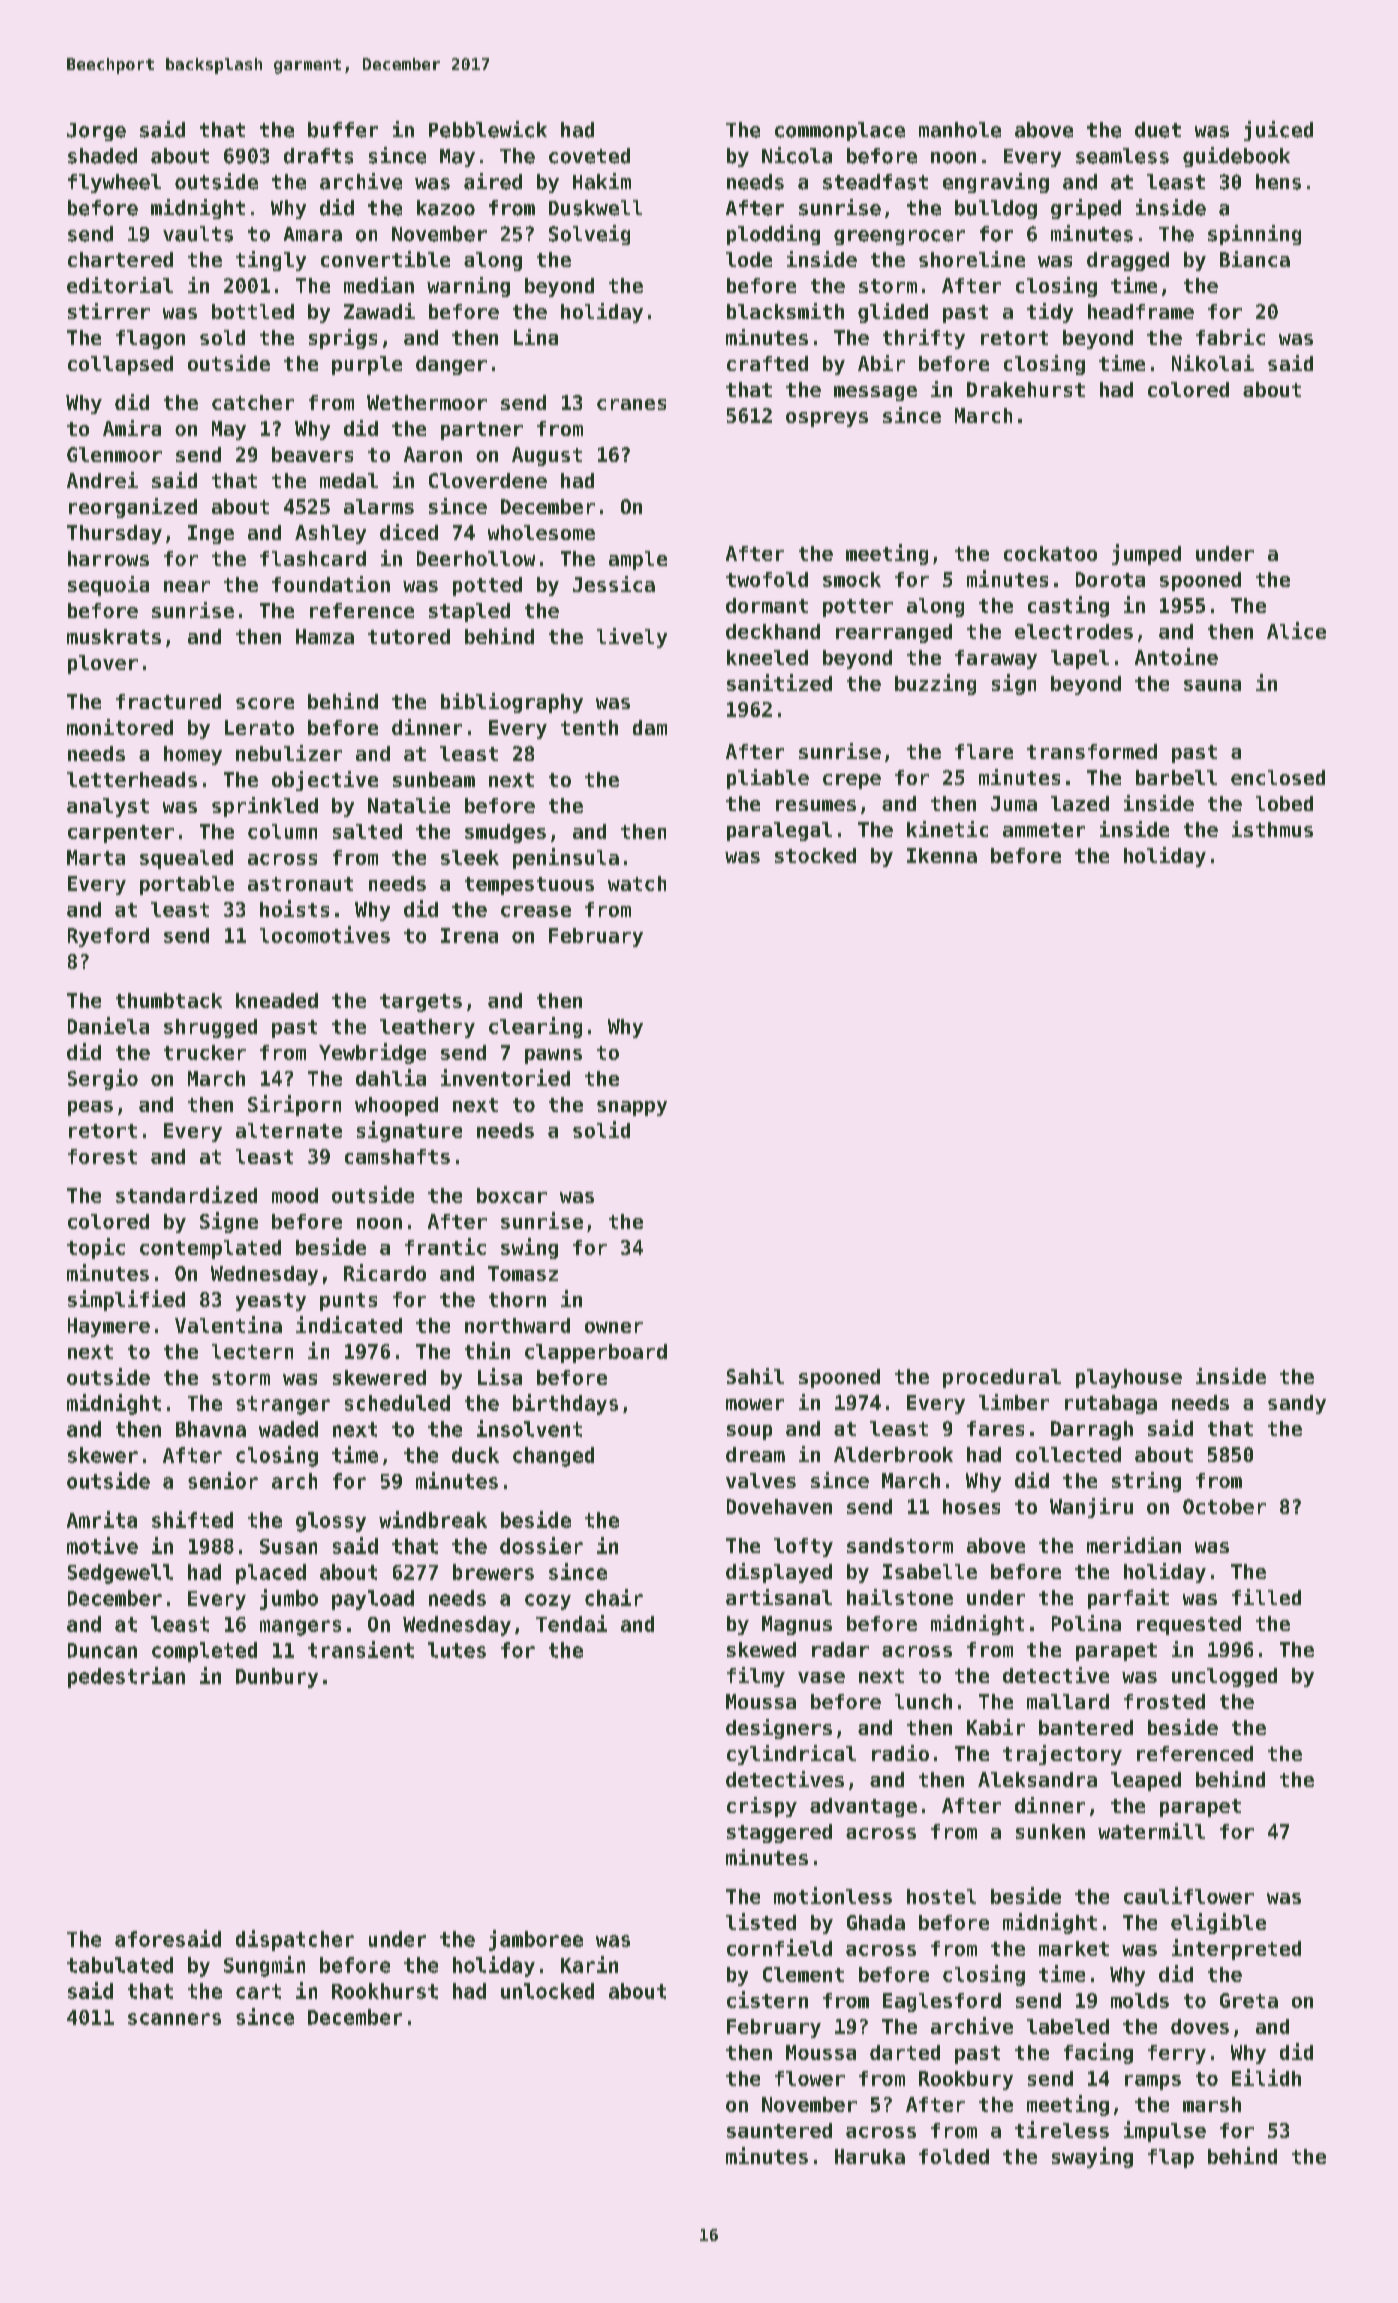 This document has height=2303, width=1398. What do you see at coordinates (1224, 1677) in the document?
I see `unclogged` at bounding box center [1224, 1677].
